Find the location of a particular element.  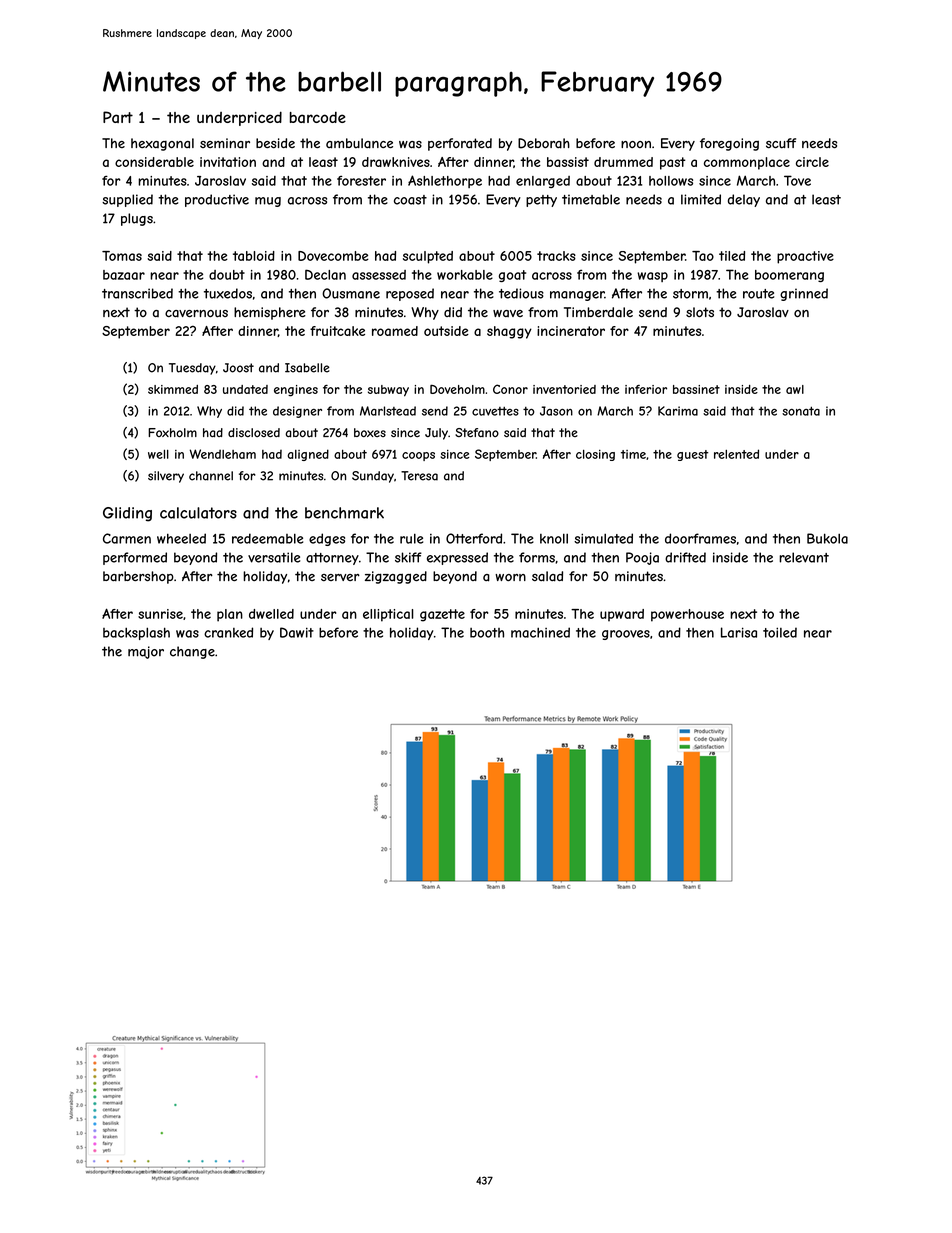

guest is located at coordinates (692, 455).
